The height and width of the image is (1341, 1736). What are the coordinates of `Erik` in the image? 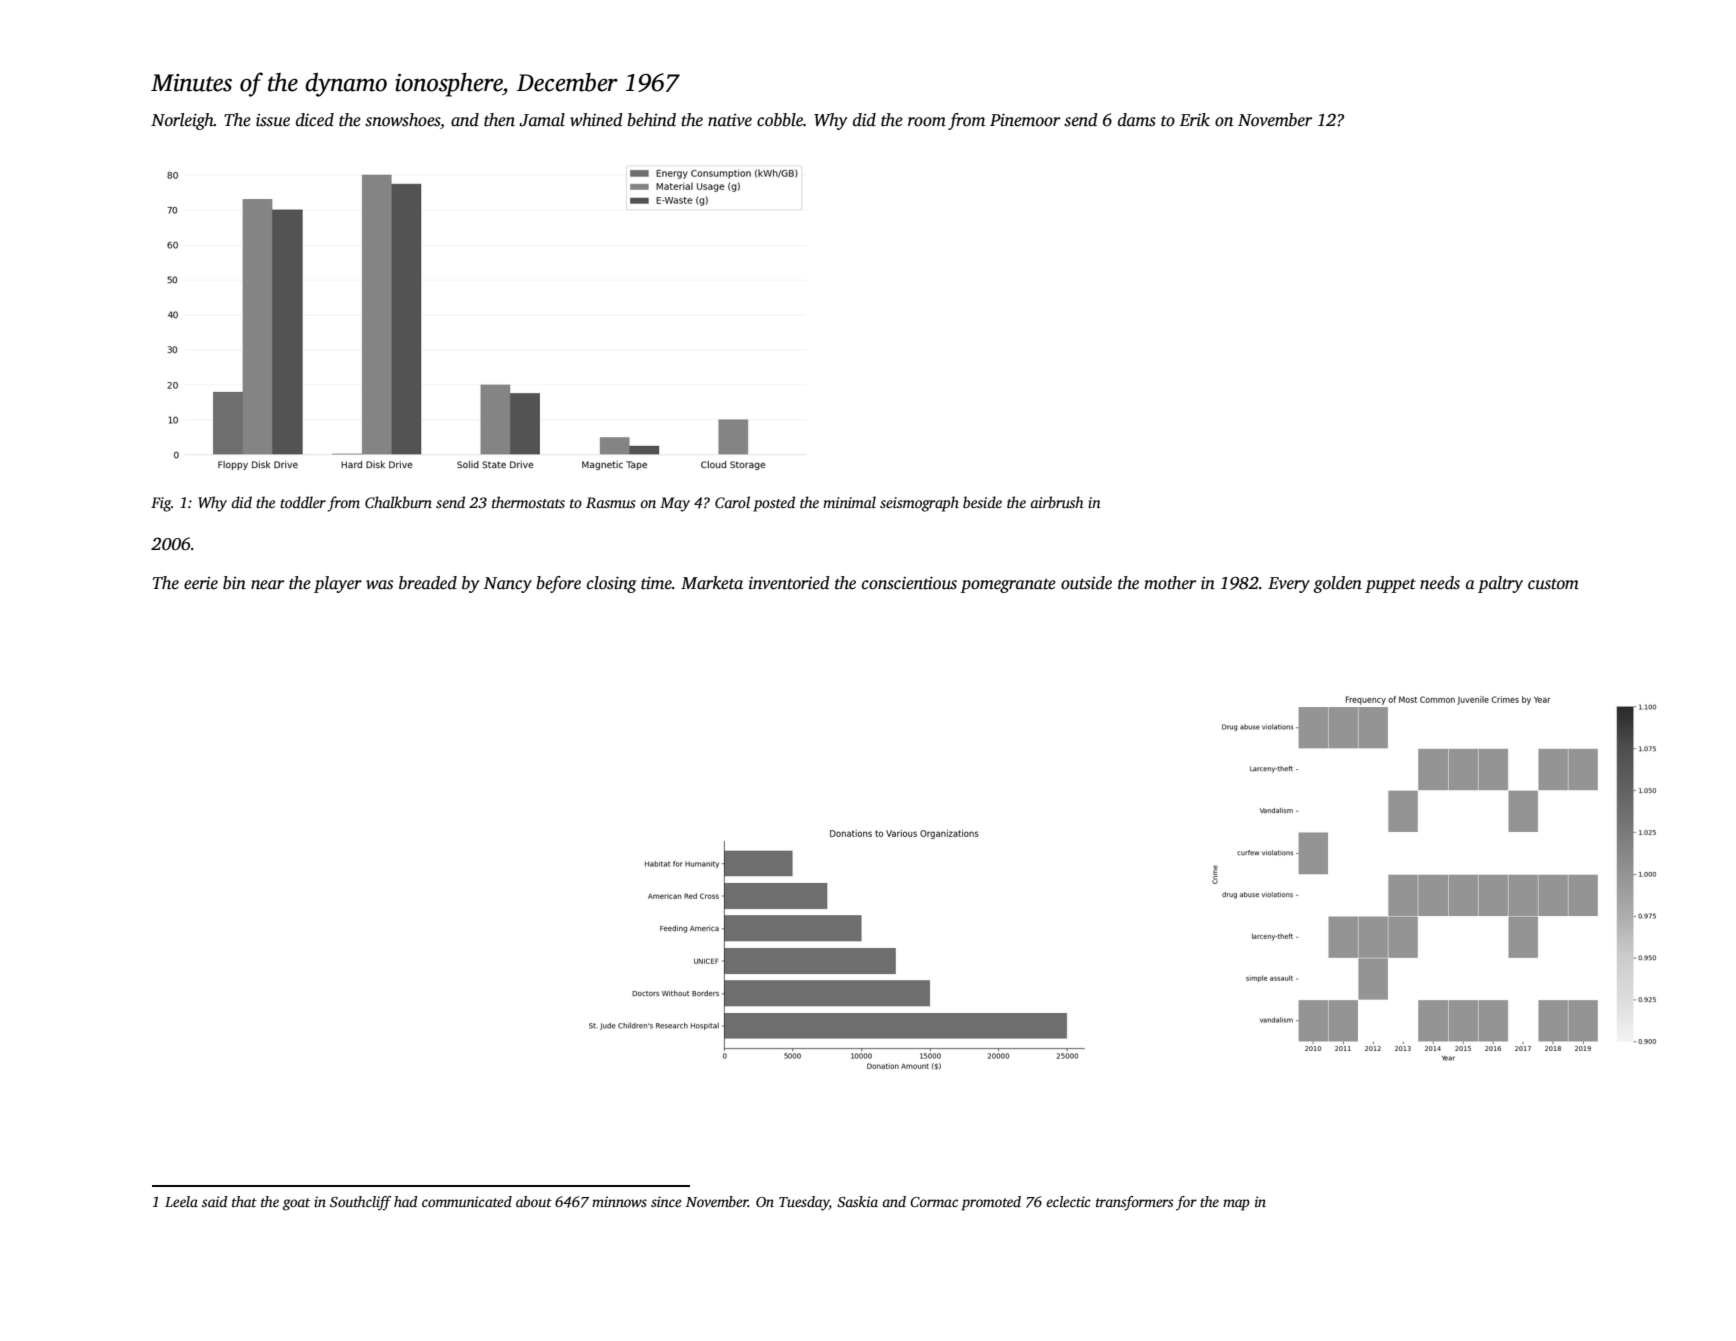 It's located at (1195, 120).
